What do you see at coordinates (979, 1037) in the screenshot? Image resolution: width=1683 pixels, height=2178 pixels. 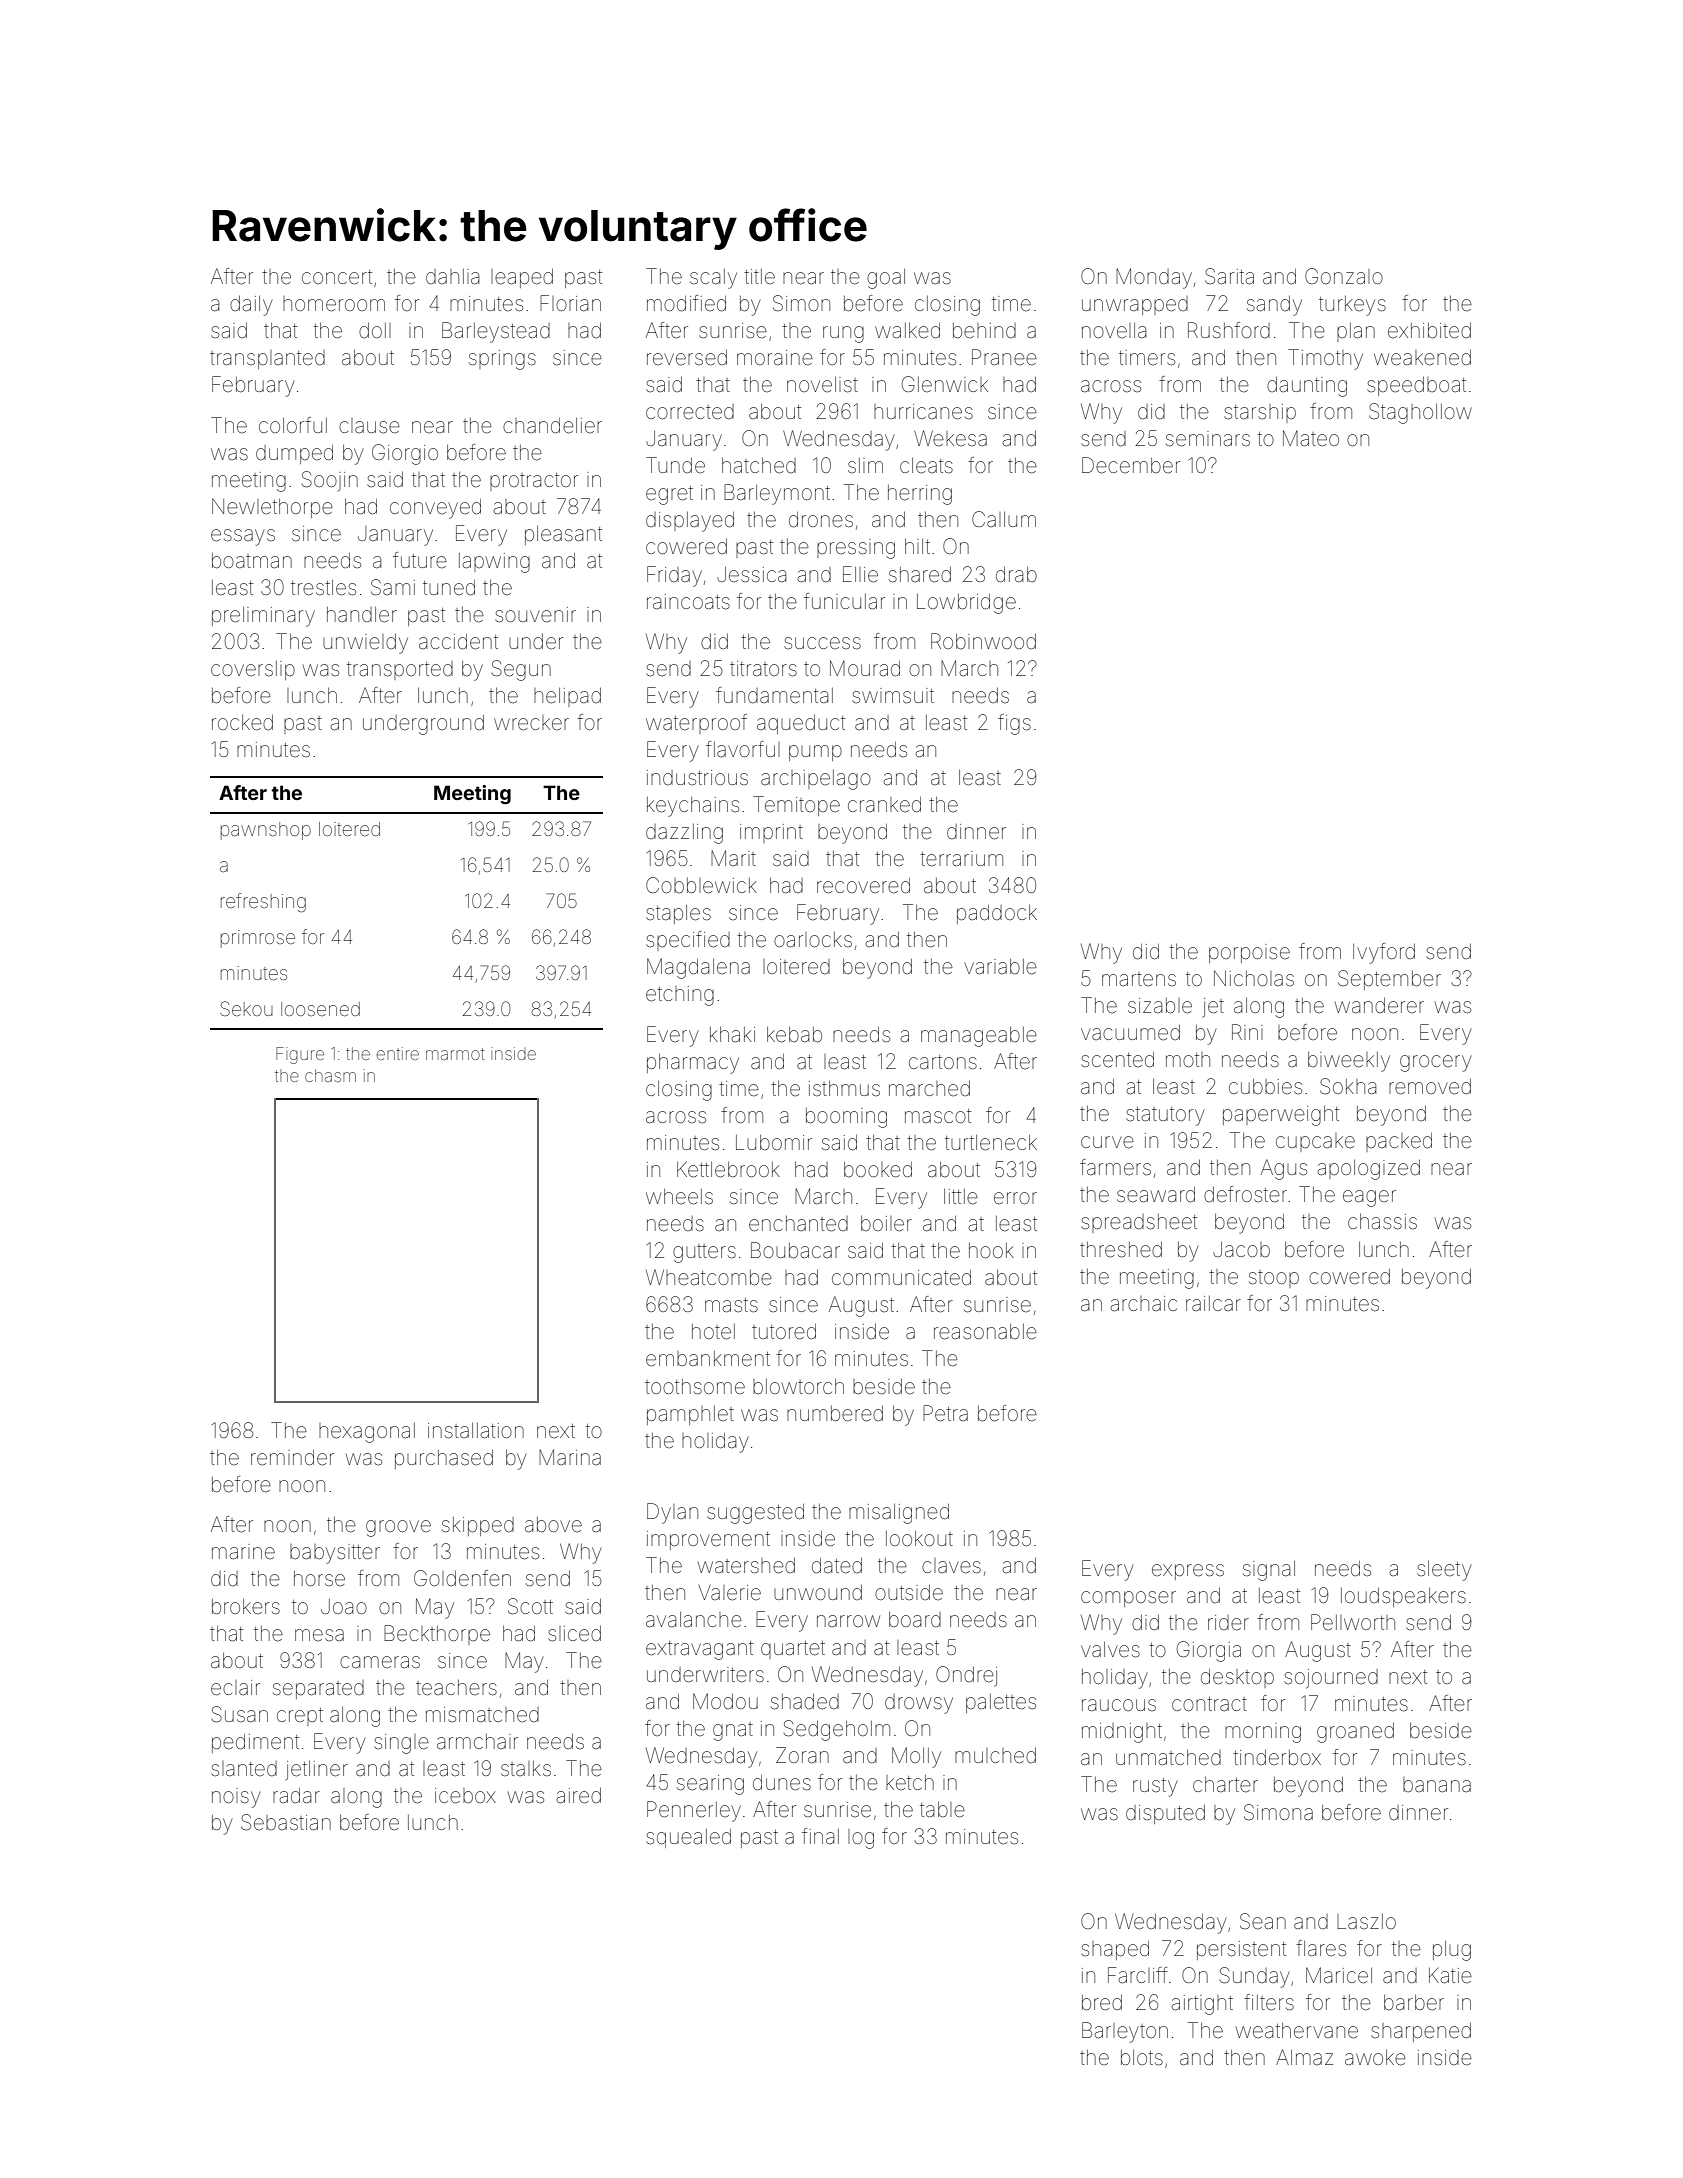 I see `manageable` at bounding box center [979, 1037].
